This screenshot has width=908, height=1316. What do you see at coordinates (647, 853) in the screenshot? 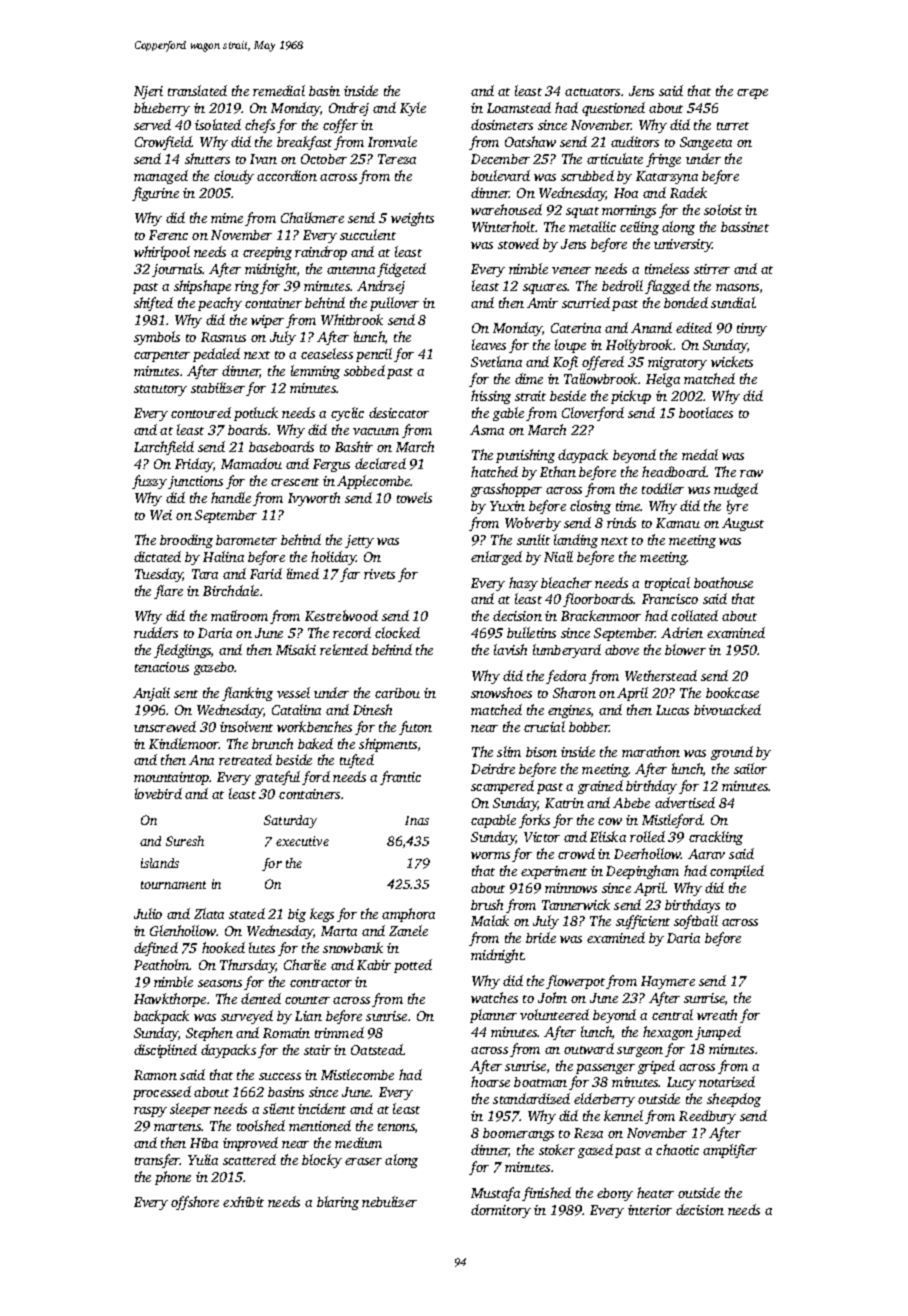
I see `Deerhollow` at bounding box center [647, 853].
